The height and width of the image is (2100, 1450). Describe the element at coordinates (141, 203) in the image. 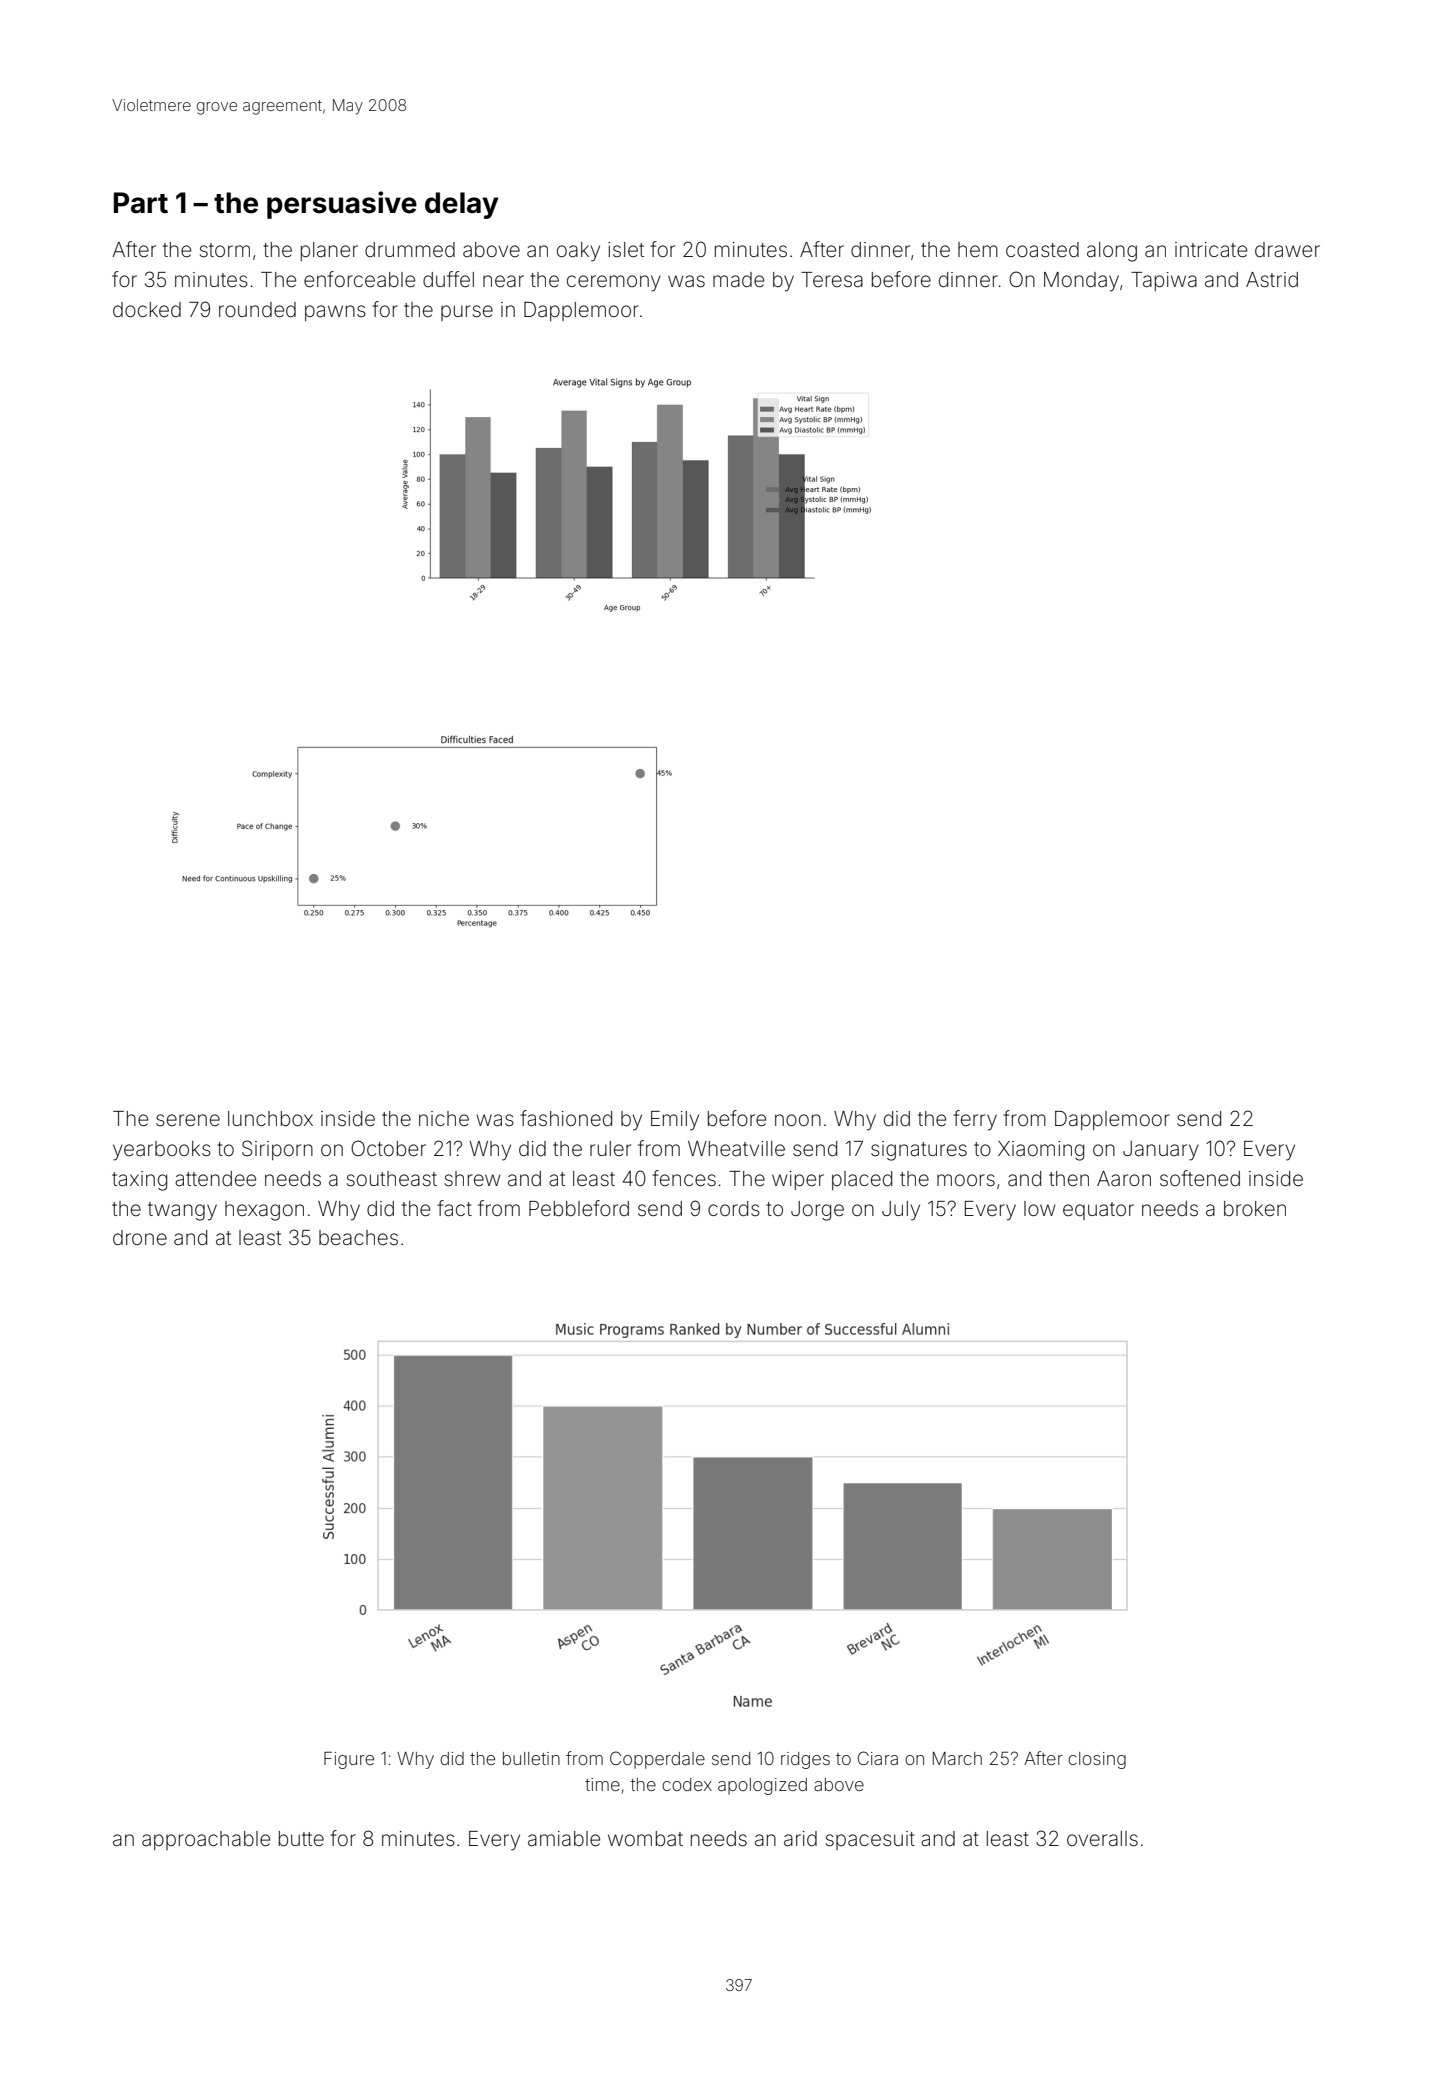

I see `Part` at that location.
